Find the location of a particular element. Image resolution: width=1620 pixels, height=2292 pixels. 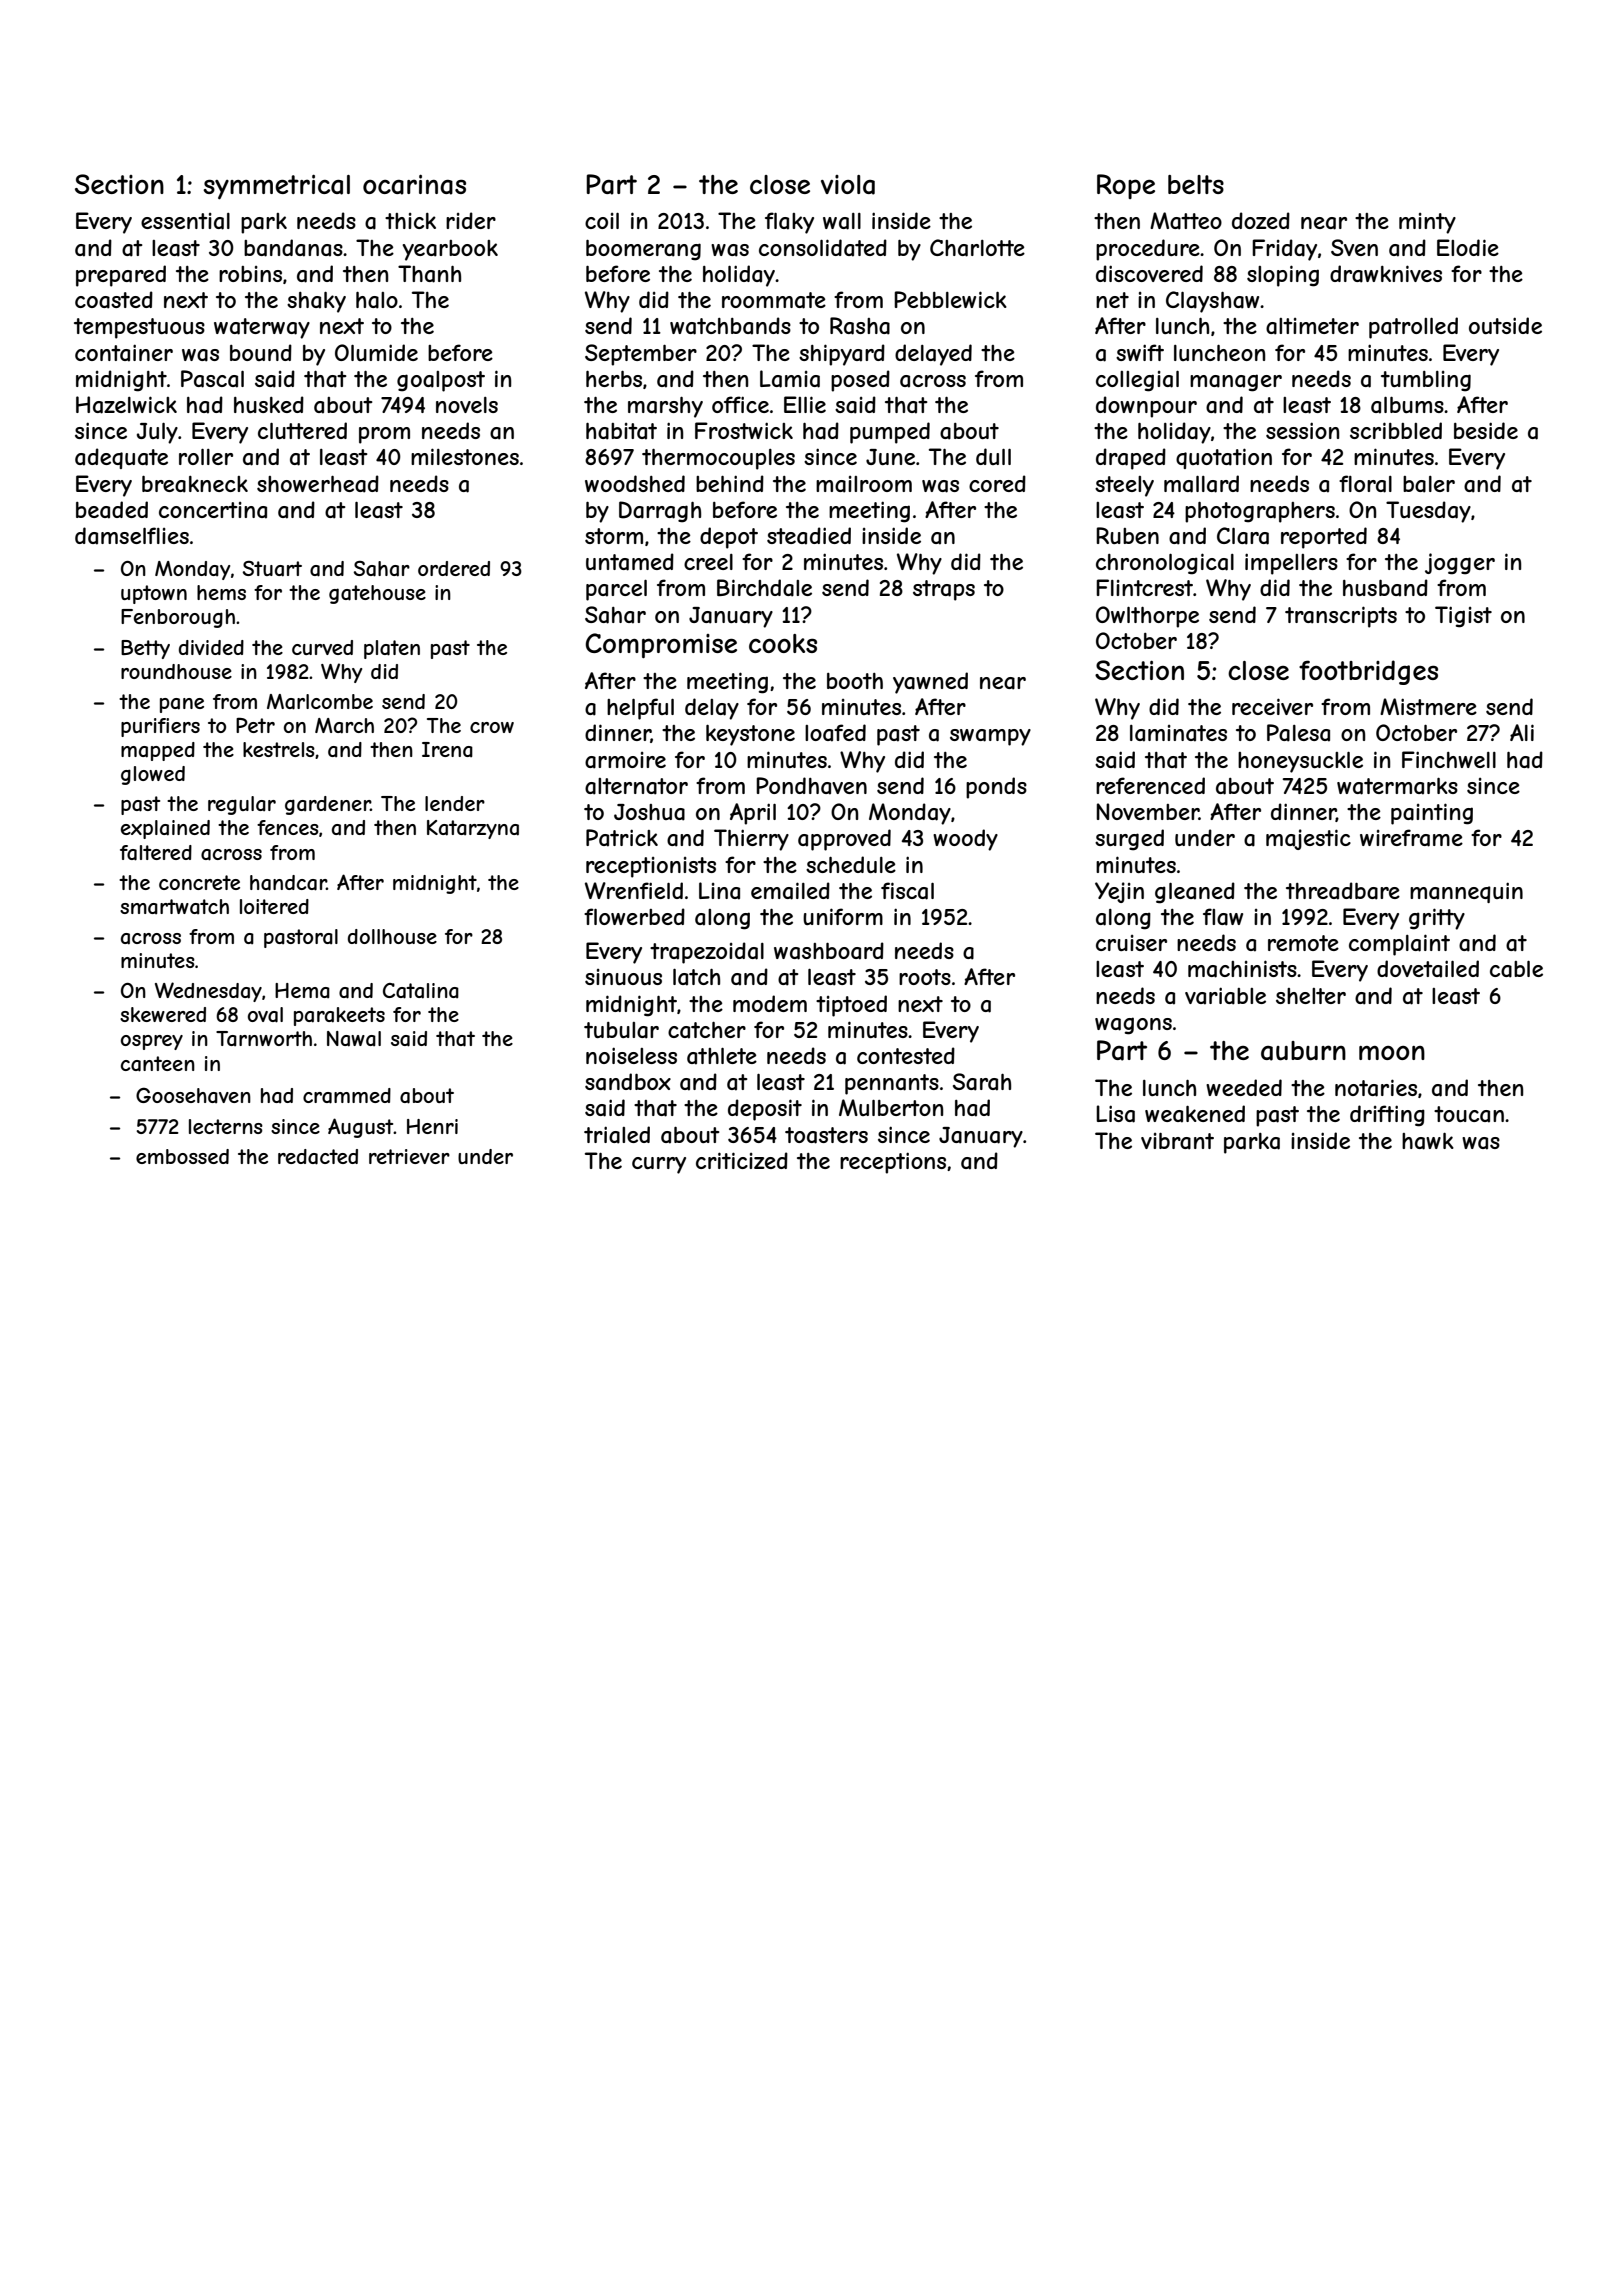

beside is located at coordinates (1486, 430).
